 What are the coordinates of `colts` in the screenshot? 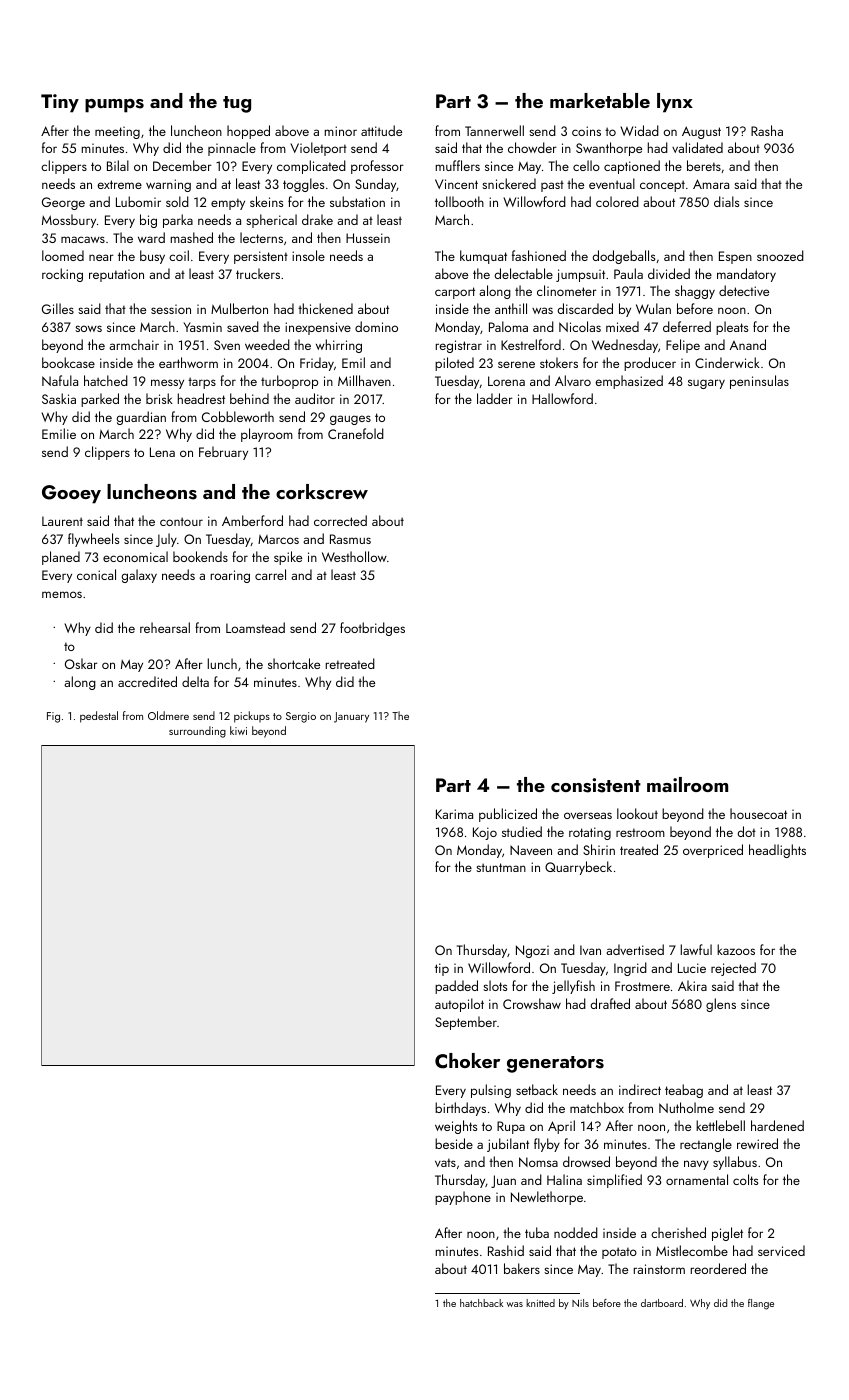 It's located at (745, 1179).
